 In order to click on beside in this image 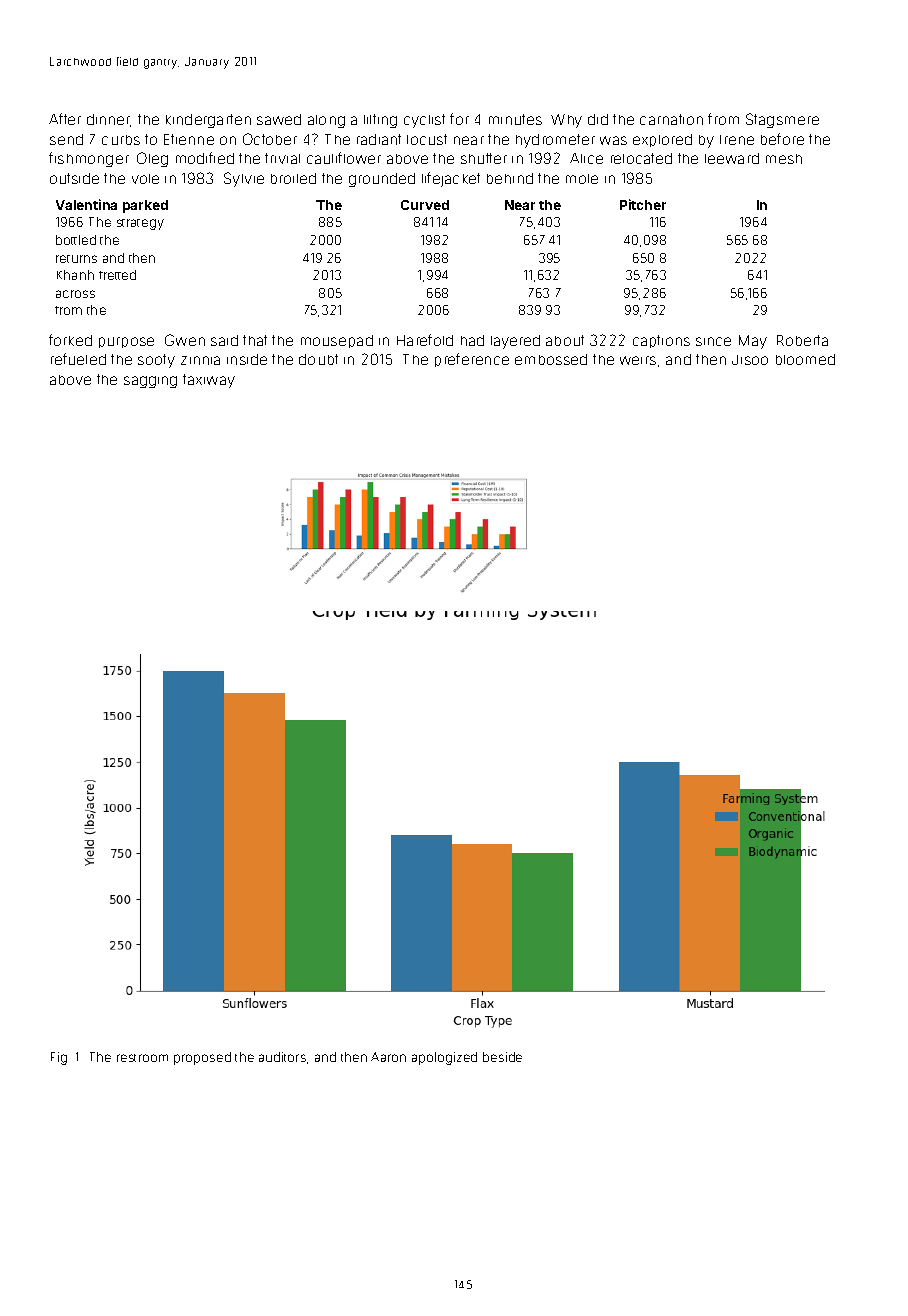, I will do `click(502, 1057)`.
